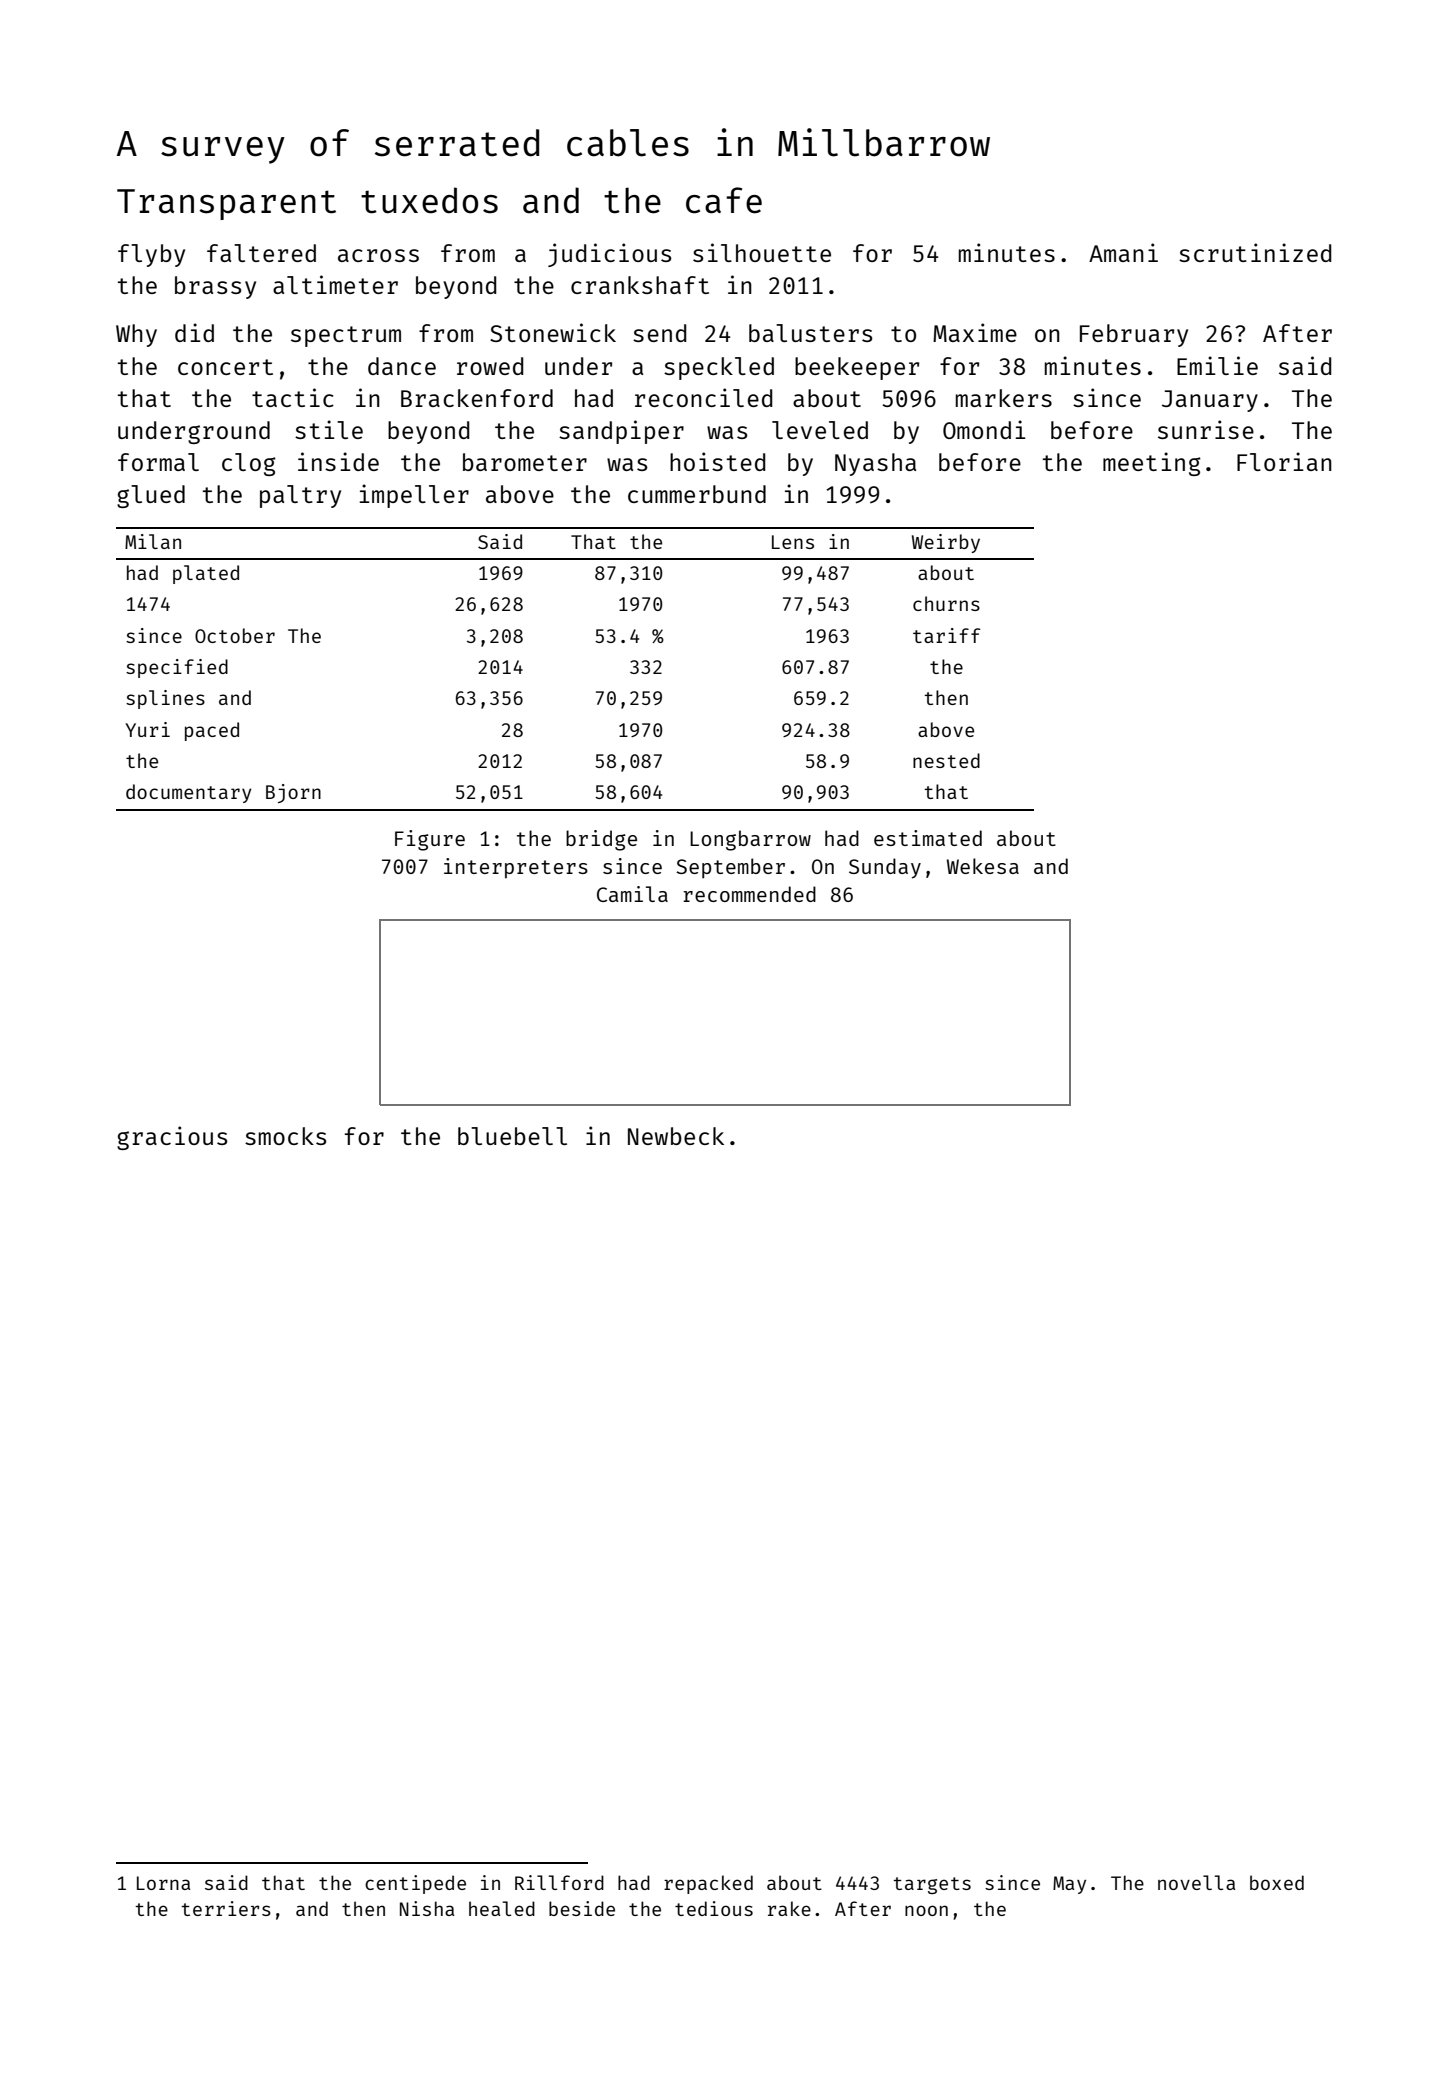 This document has width=1450, height=2100. What do you see at coordinates (983, 866) in the document?
I see `Wekesa` at bounding box center [983, 866].
